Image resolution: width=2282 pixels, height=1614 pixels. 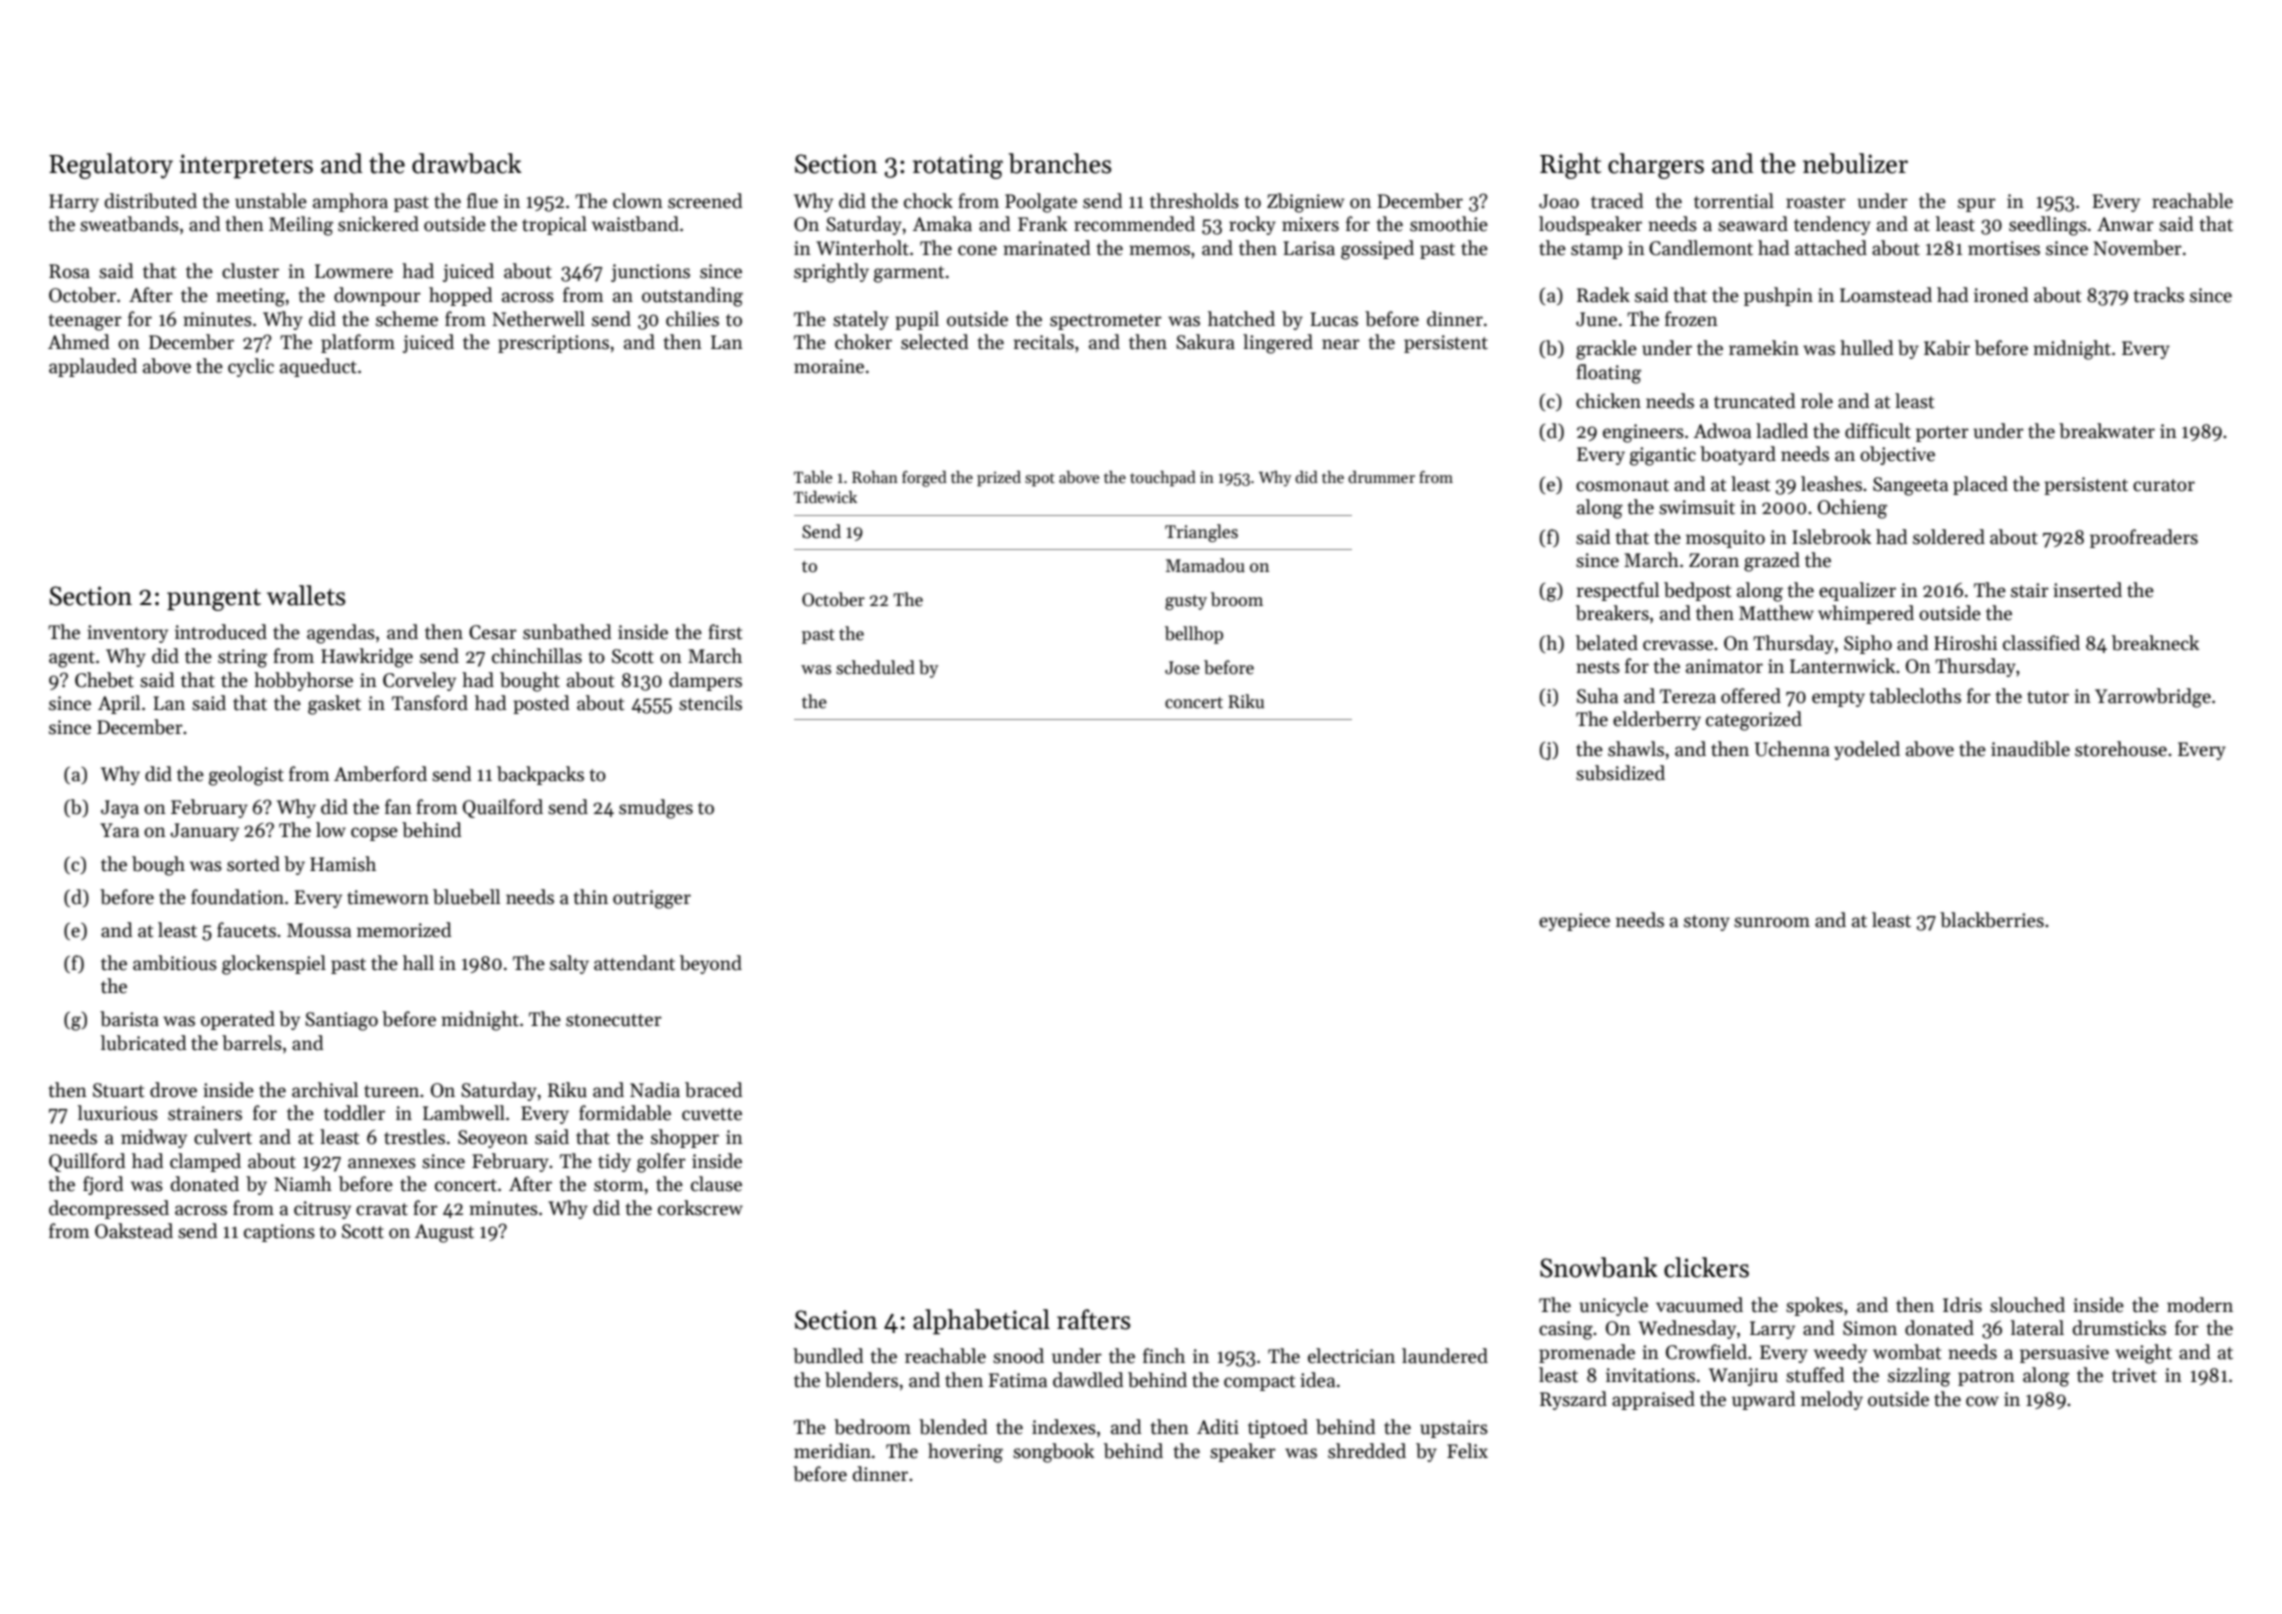 What do you see at coordinates (541, 704) in the page?
I see `posted` at bounding box center [541, 704].
